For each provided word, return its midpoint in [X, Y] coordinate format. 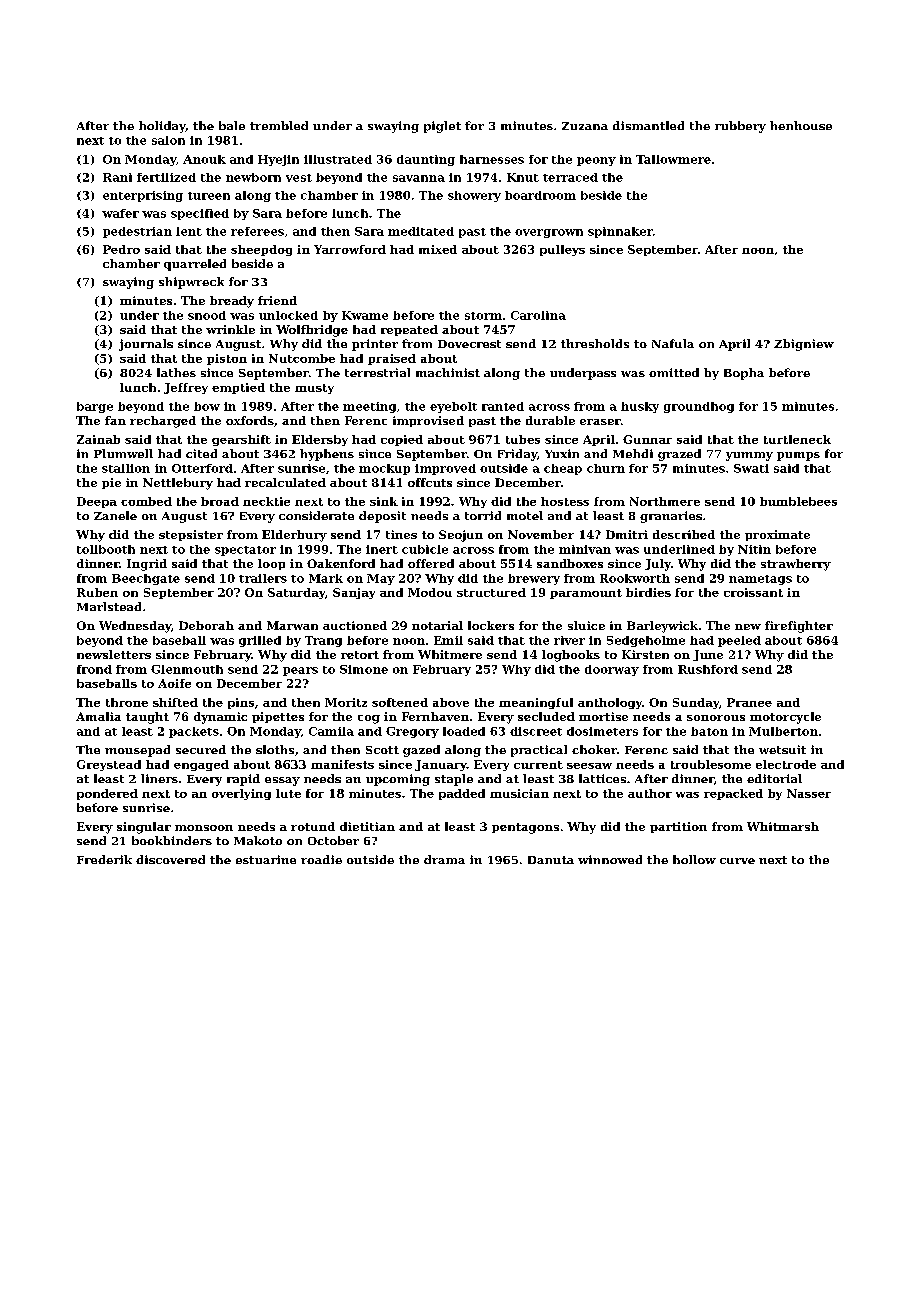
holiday [162, 127]
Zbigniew [804, 345]
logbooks [571, 656]
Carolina [538, 315]
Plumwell [123, 453]
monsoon [204, 828]
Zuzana [585, 126]
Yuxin [562, 453]
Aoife [174, 683]
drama [444, 859]
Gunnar [647, 439]
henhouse [801, 125]
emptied [238, 388]
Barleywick [662, 627]
